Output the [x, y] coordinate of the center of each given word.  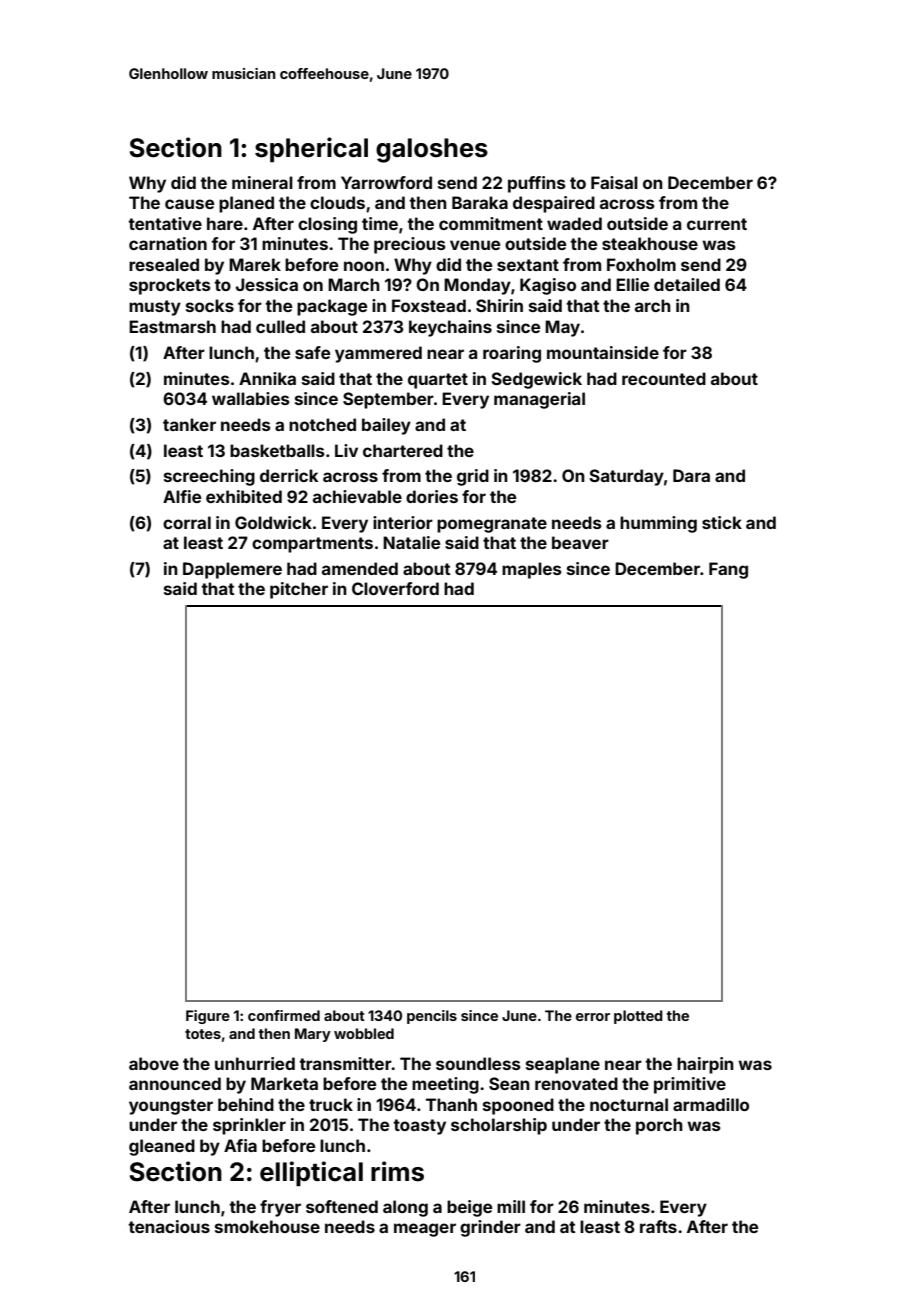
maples [532, 570]
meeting [445, 1085]
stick [722, 522]
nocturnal [629, 1104]
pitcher [299, 590]
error [593, 1017]
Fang [728, 570]
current [717, 224]
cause [189, 204]
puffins [537, 184]
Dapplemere [232, 570]
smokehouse [267, 1226]
